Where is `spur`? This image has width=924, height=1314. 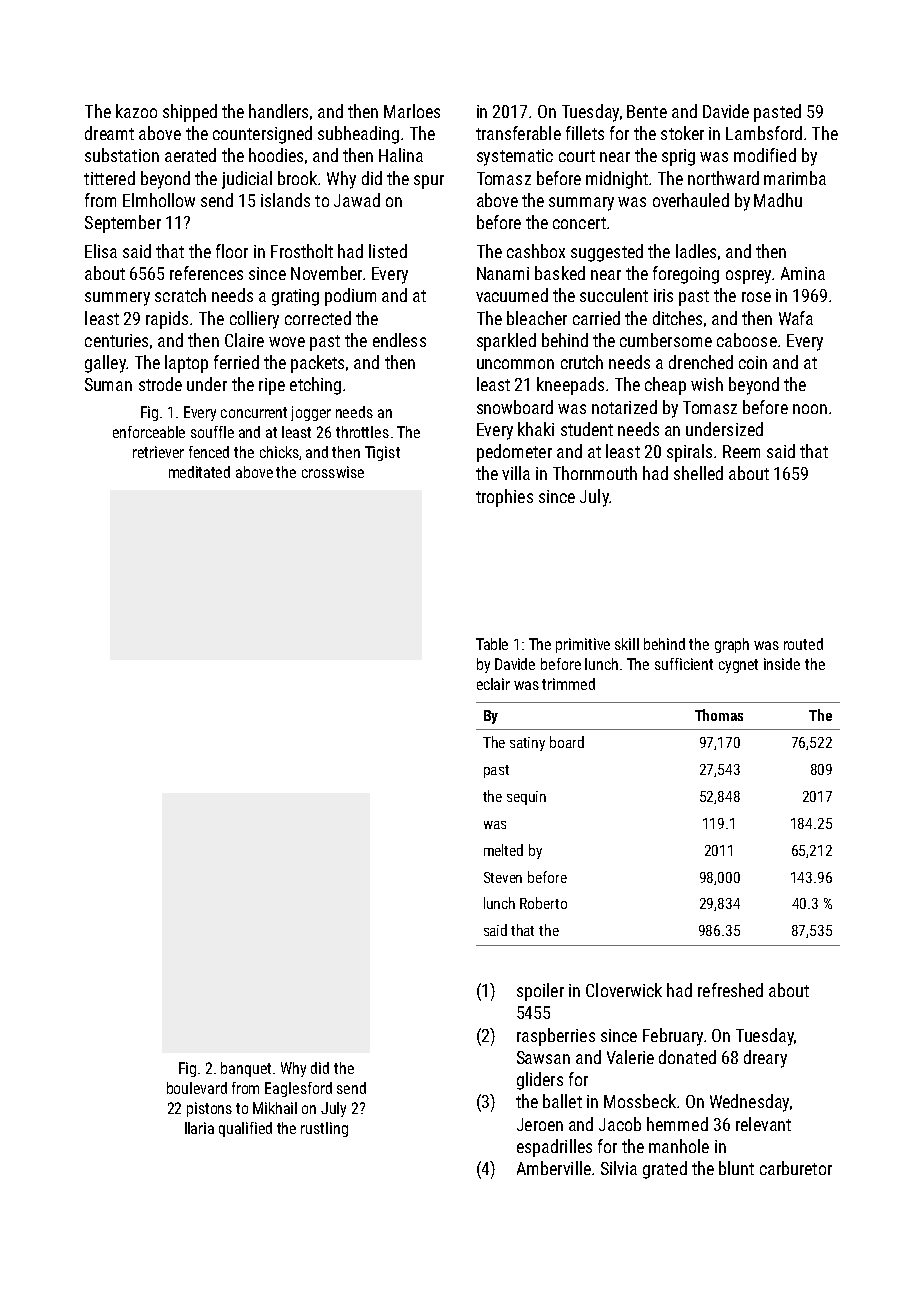 spur is located at coordinates (429, 182).
